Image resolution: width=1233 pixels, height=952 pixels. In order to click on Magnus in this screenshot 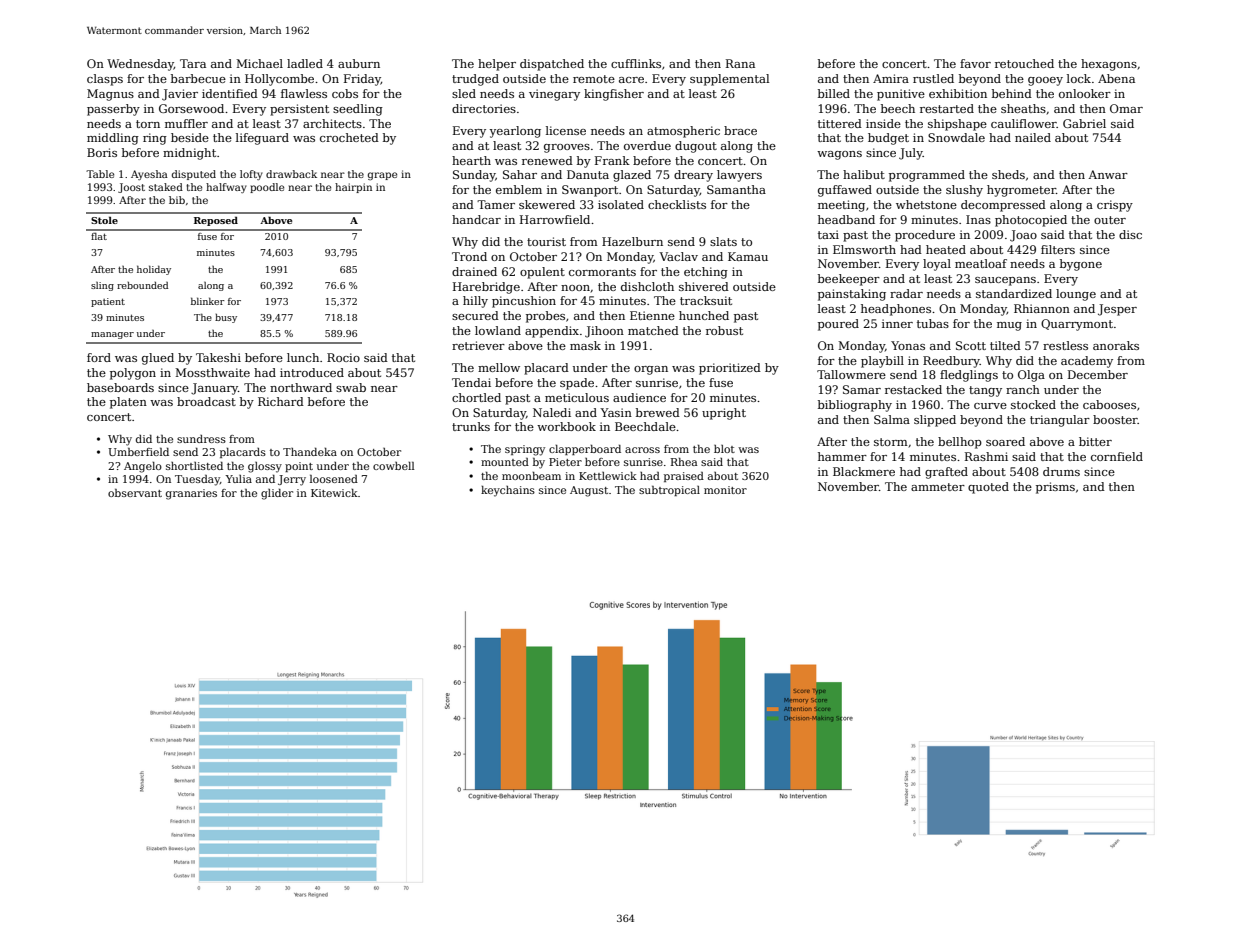, I will do `click(110, 95)`.
